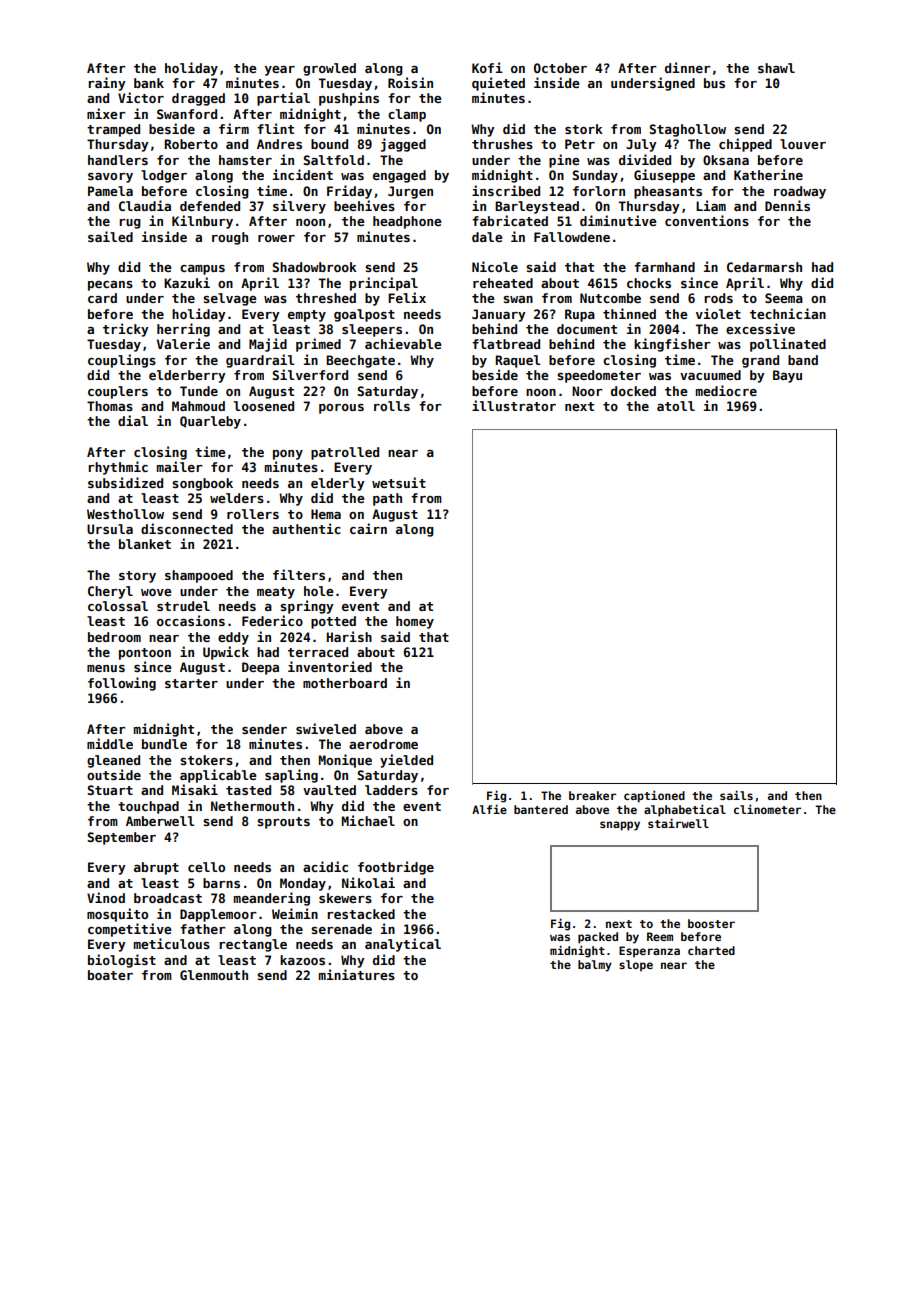  Describe the element at coordinates (341, 929) in the page. I see `serenade` at that location.
